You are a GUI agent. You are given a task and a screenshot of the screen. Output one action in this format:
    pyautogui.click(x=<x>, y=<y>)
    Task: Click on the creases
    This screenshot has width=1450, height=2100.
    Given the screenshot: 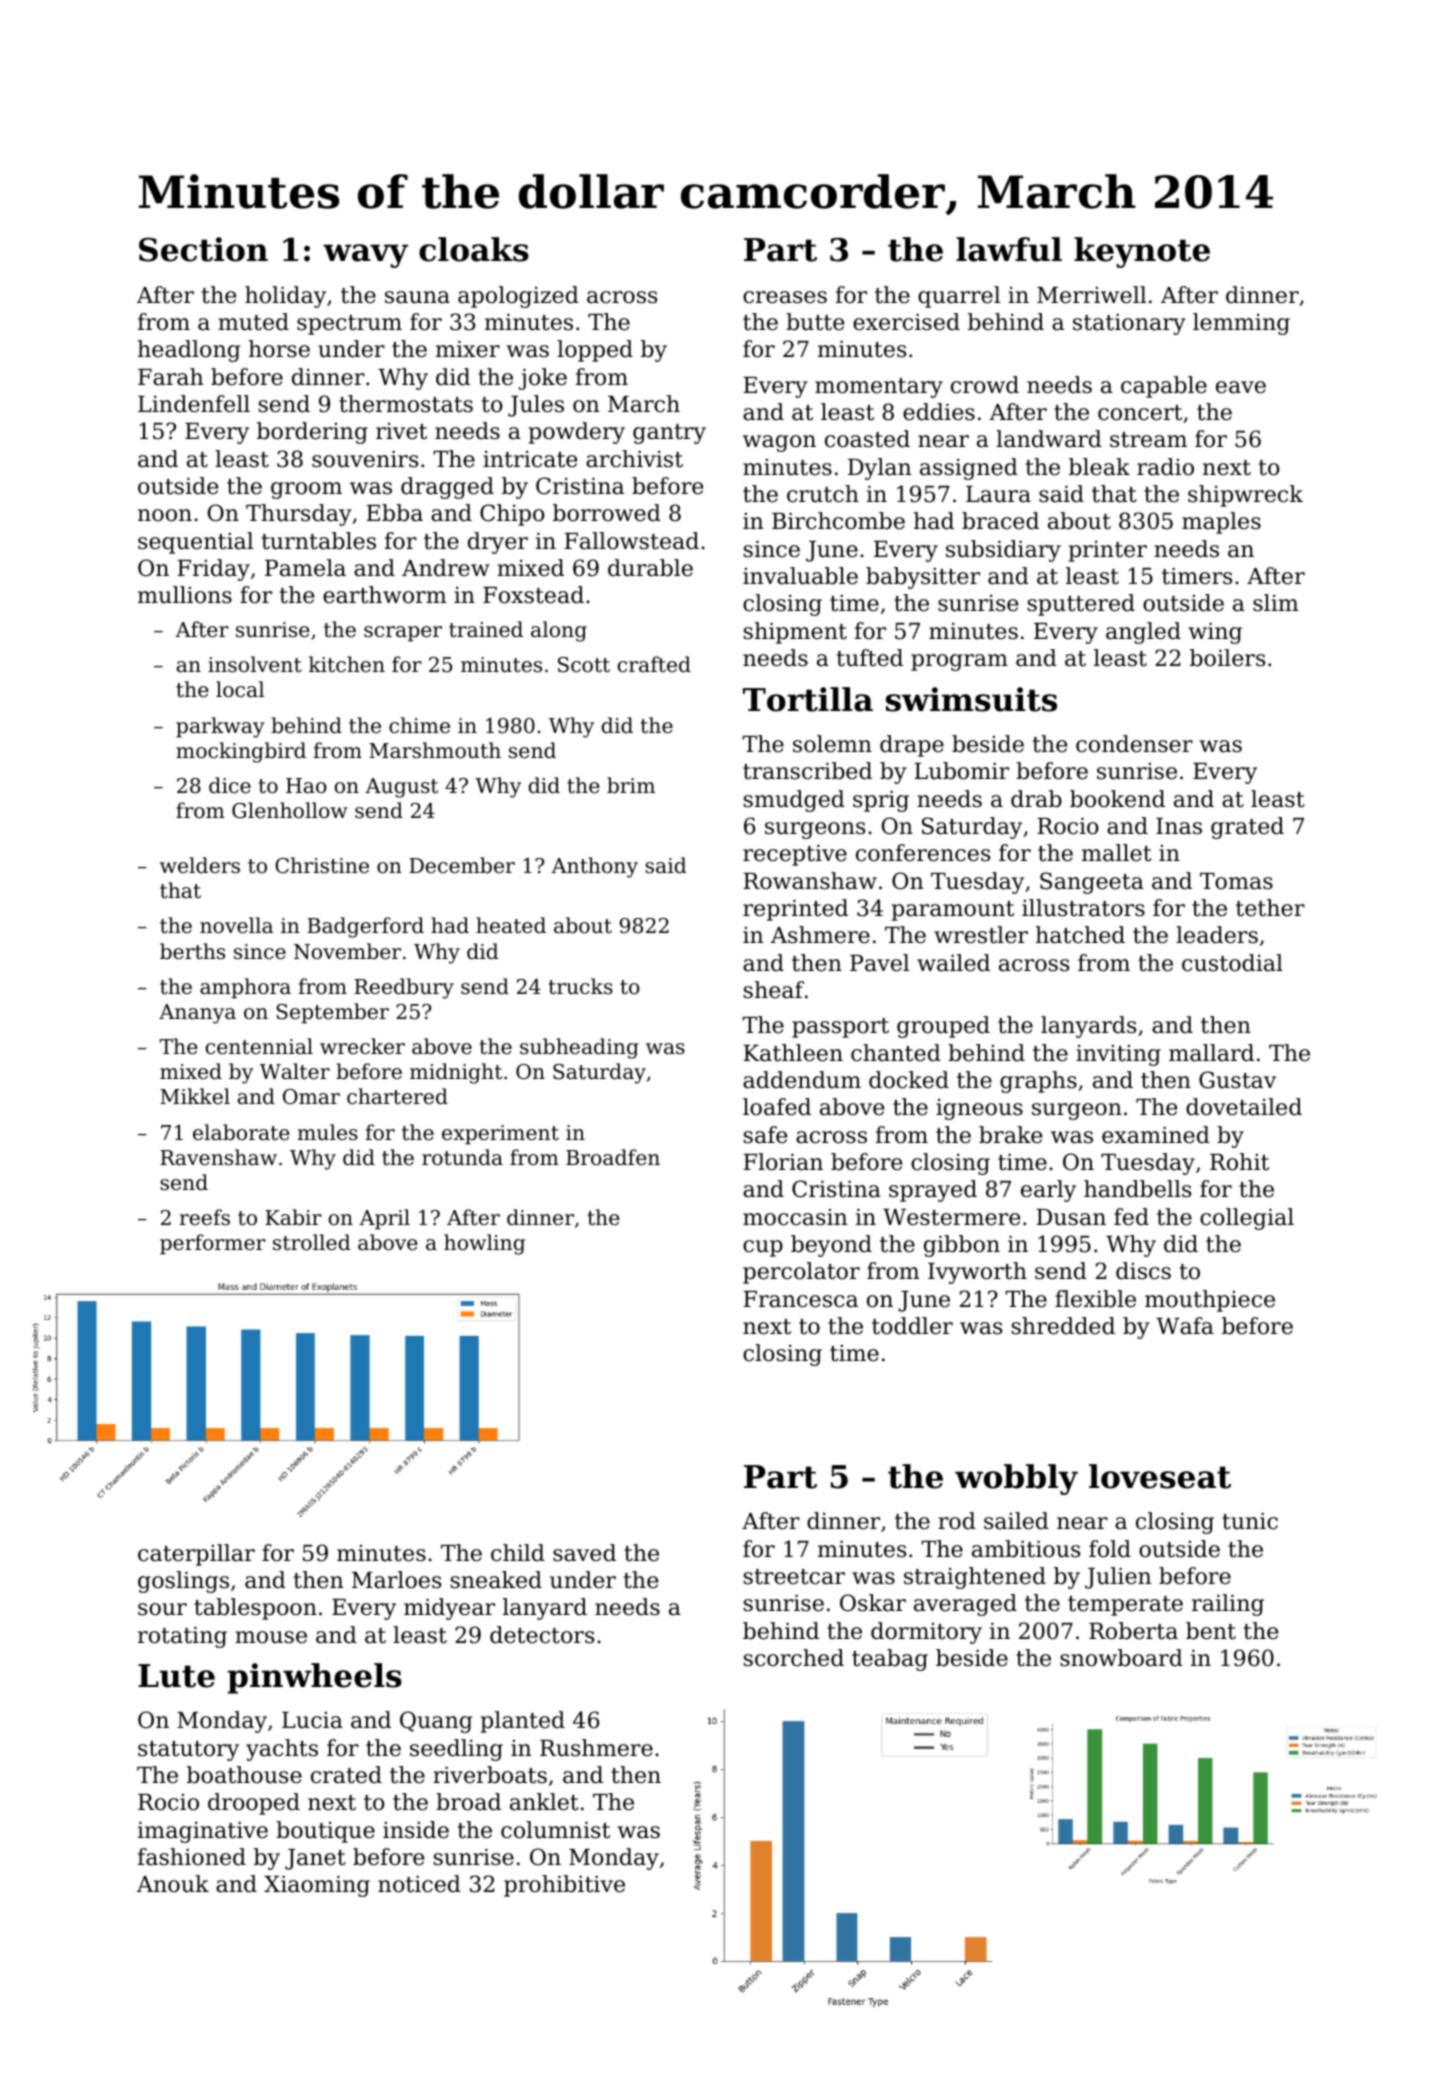 What is the action you would take?
    pyautogui.click(x=785, y=297)
